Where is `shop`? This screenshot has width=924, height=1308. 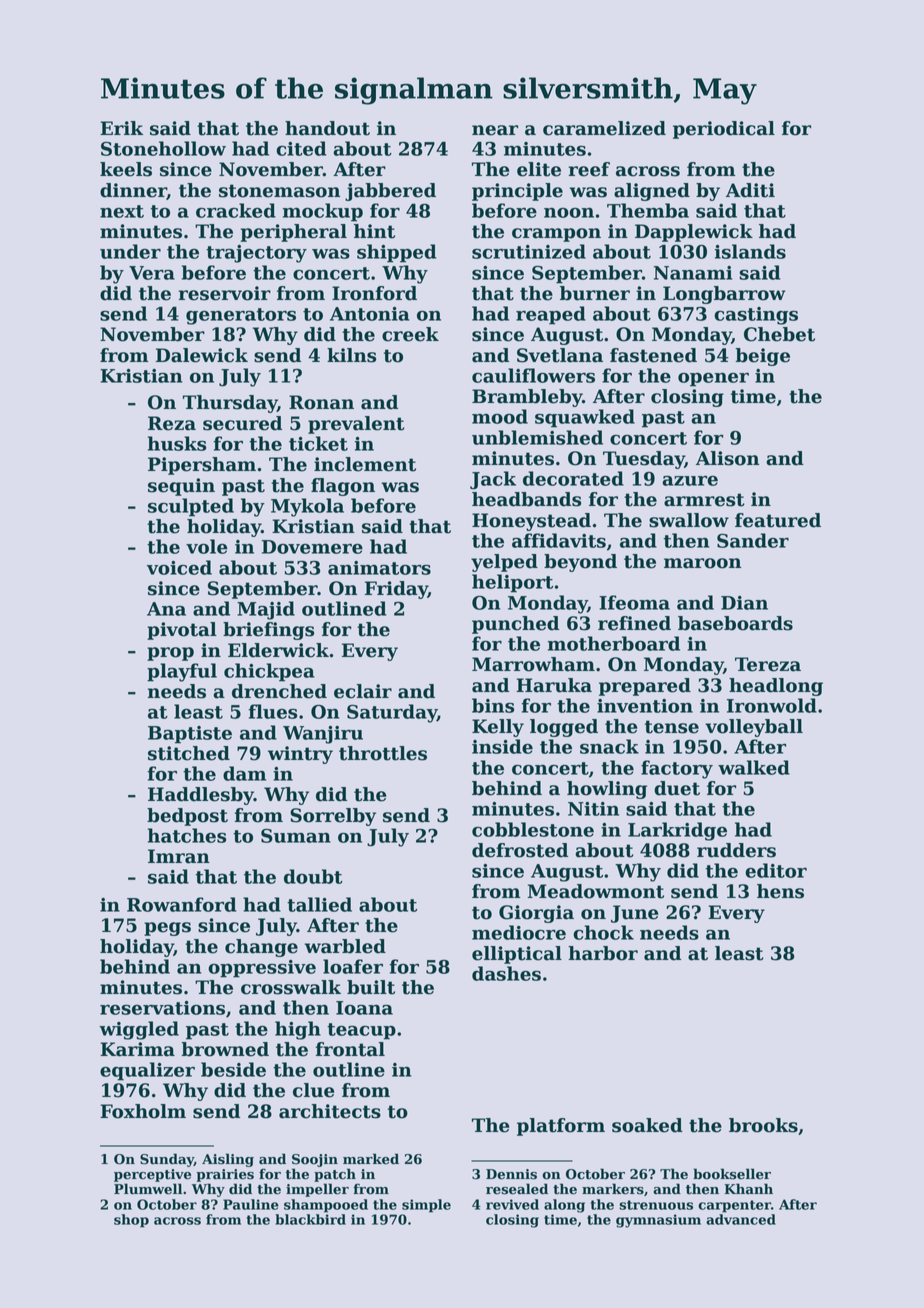
shop is located at coordinates (131, 1221).
